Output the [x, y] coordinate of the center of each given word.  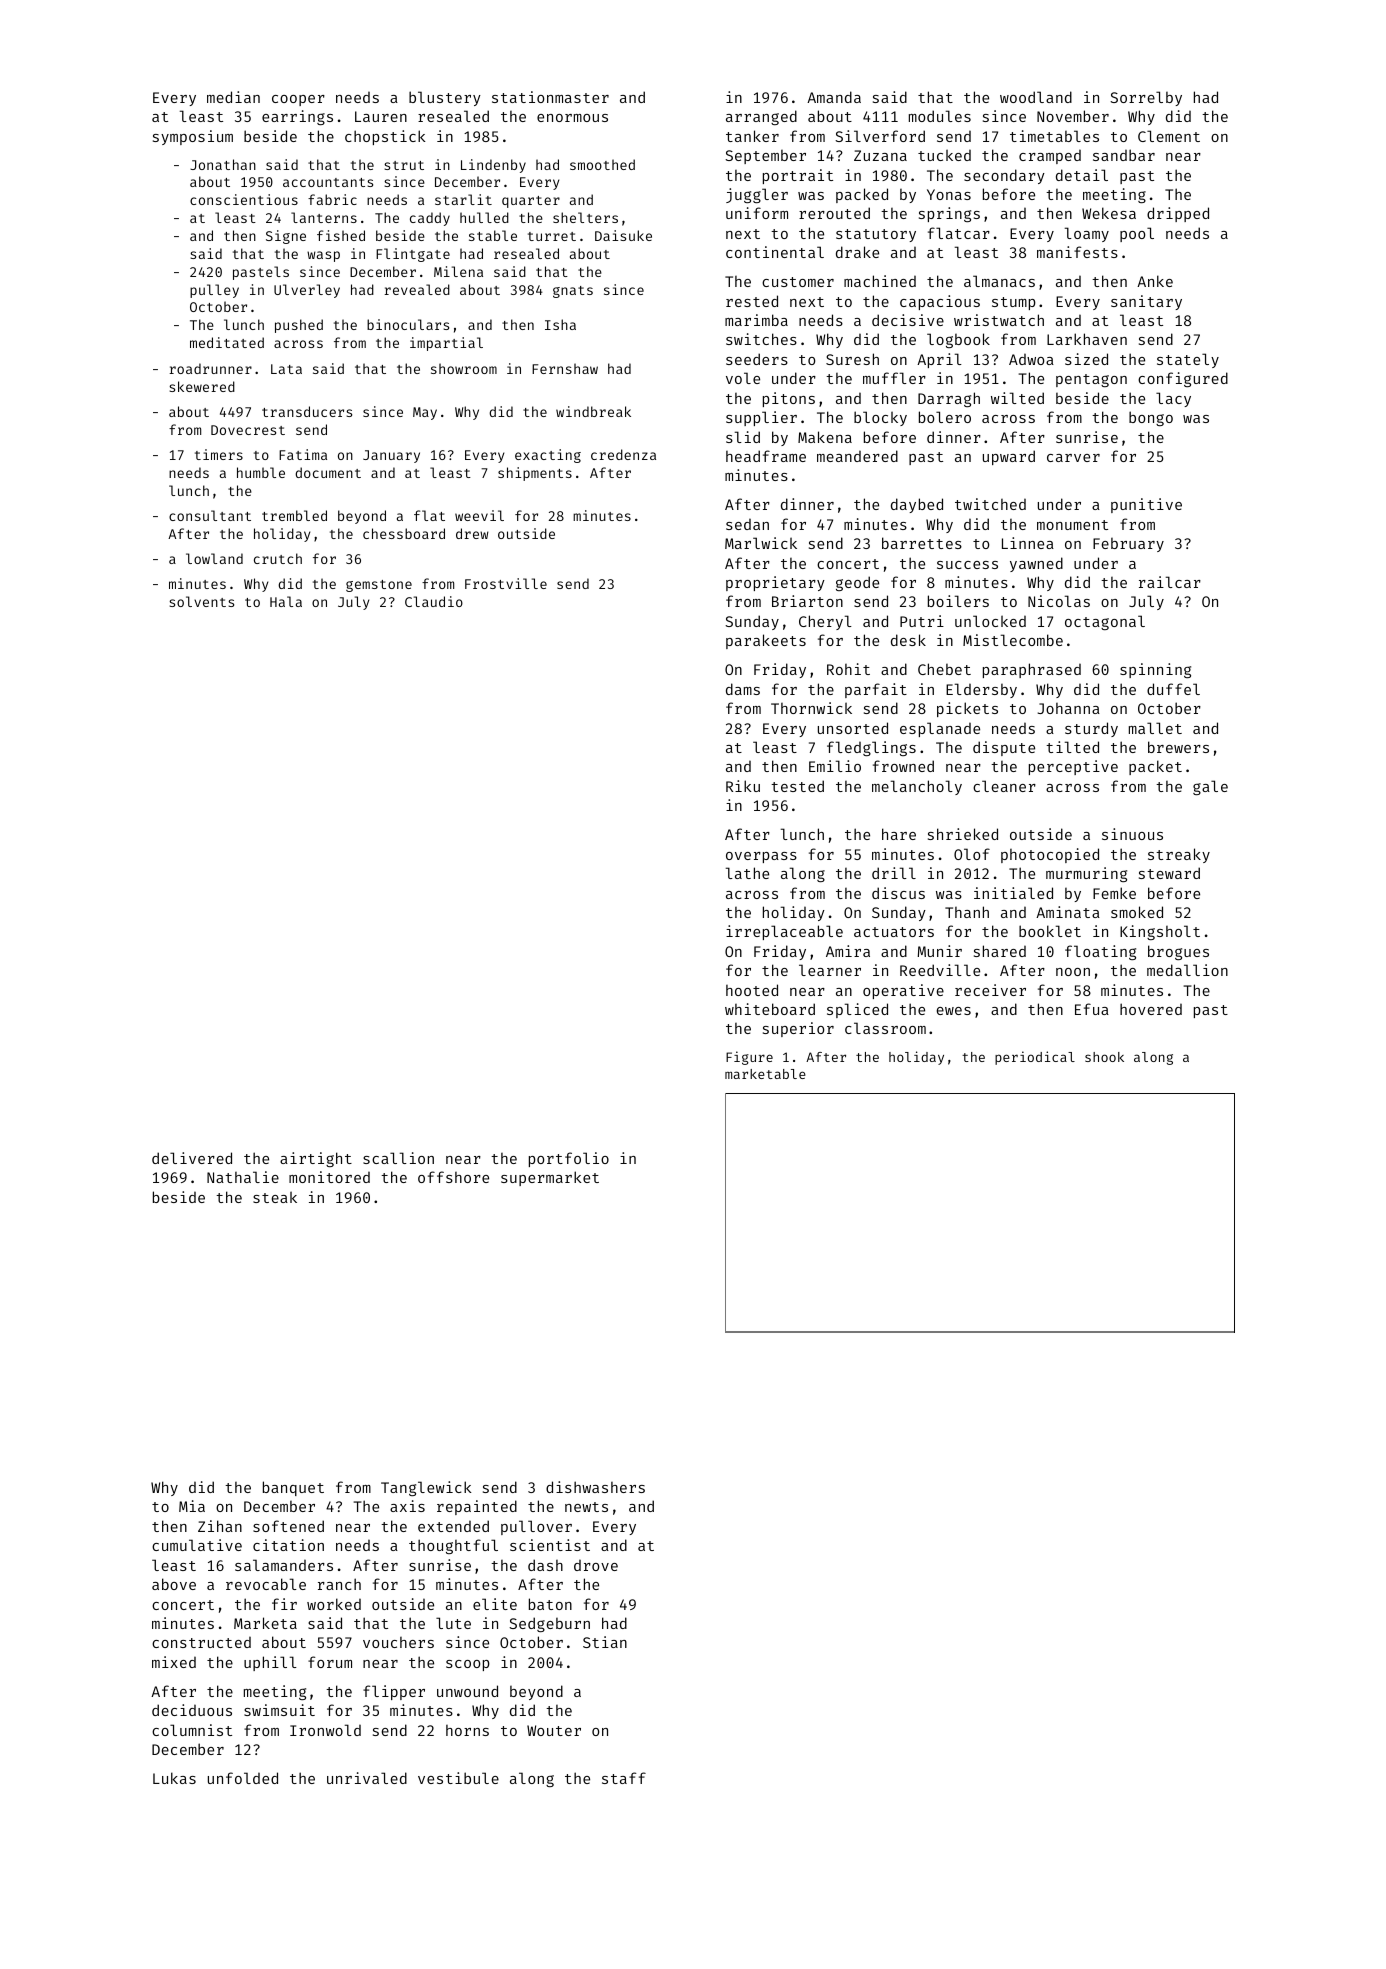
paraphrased [1032, 670]
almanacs [999, 281]
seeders [757, 359]
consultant [210, 515]
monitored [329, 1177]
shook [1104, 1057]
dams [743, 689]
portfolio [569, 1159]
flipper [394, 1692]
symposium [193, 137]
